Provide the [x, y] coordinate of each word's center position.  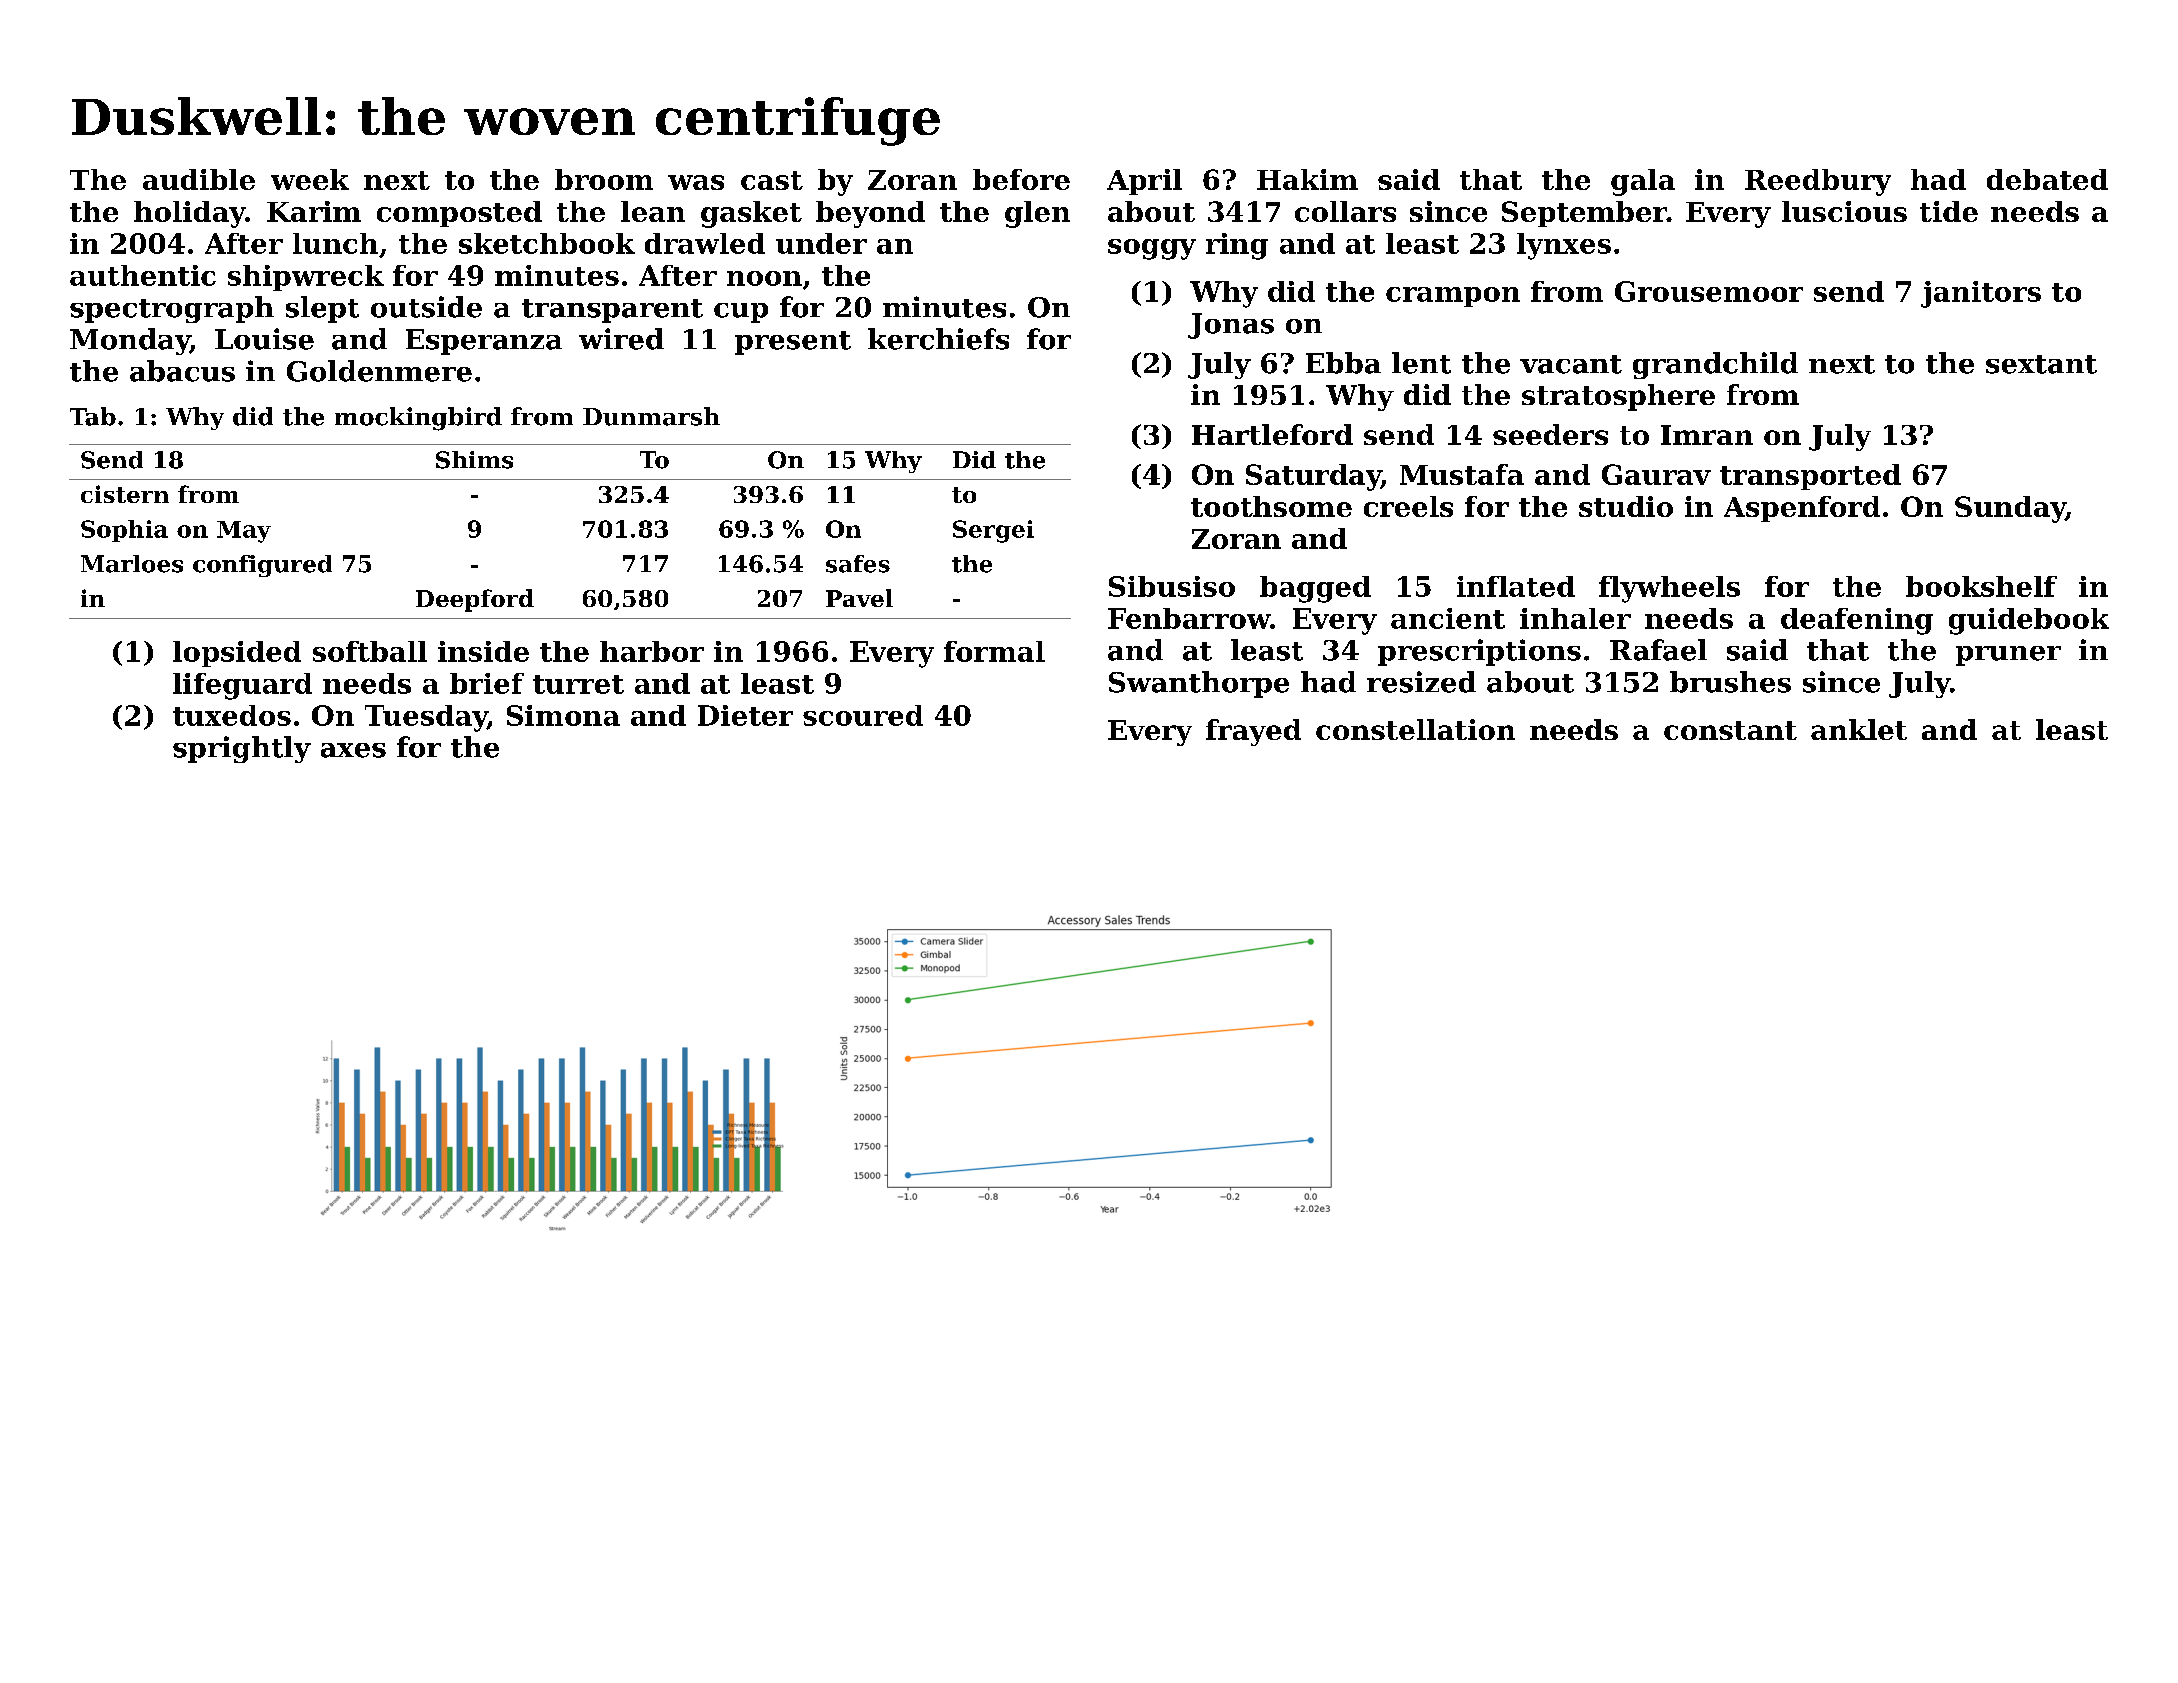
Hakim [1307, 179]
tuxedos [232, 715]
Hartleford [1272, 434]
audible [199, 179]
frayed [1253, 732]
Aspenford [1802, 509]
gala [1643, 182]
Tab [93, 416]
